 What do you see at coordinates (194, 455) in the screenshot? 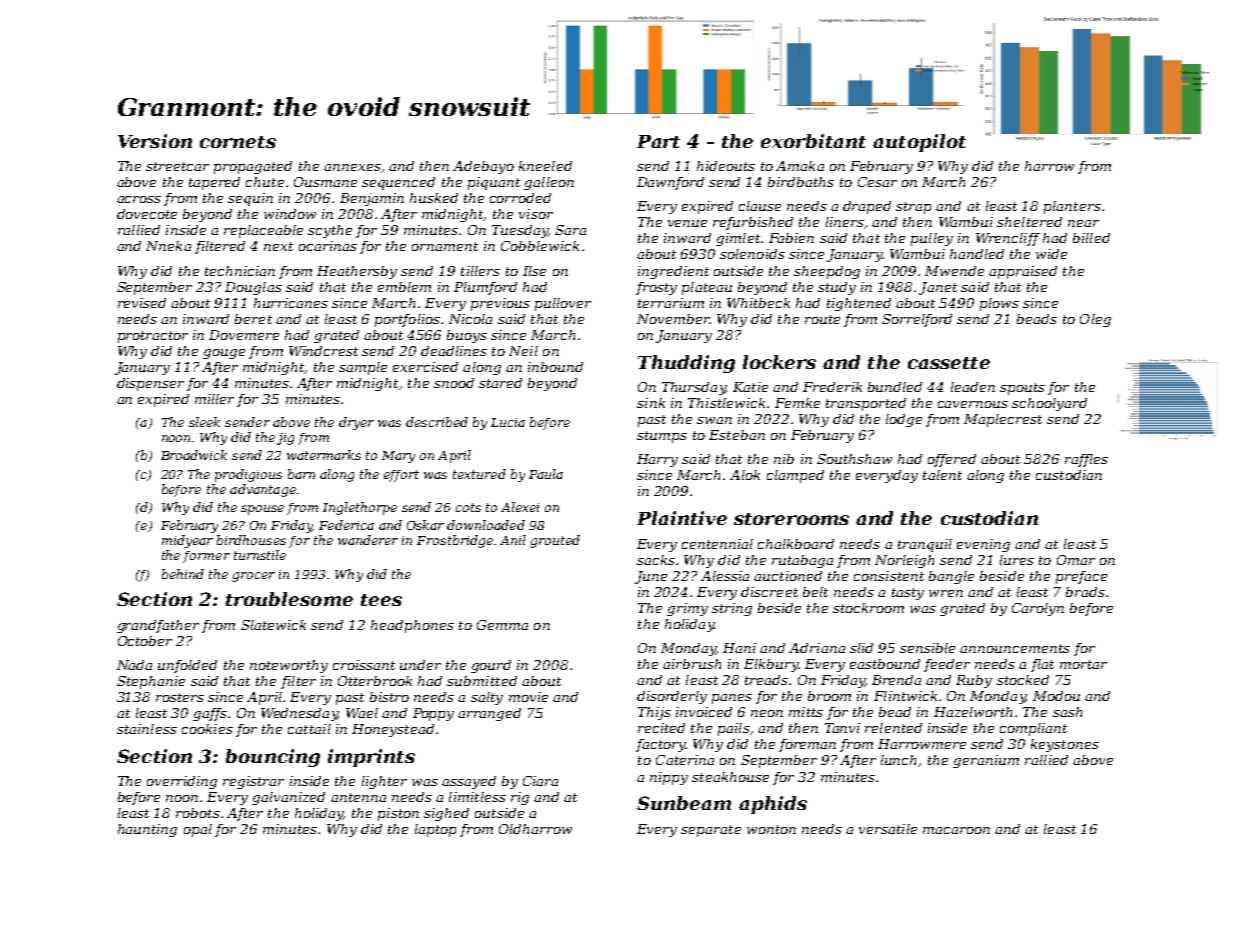
I see `Broadwick` at bounding box center [194, 455].
